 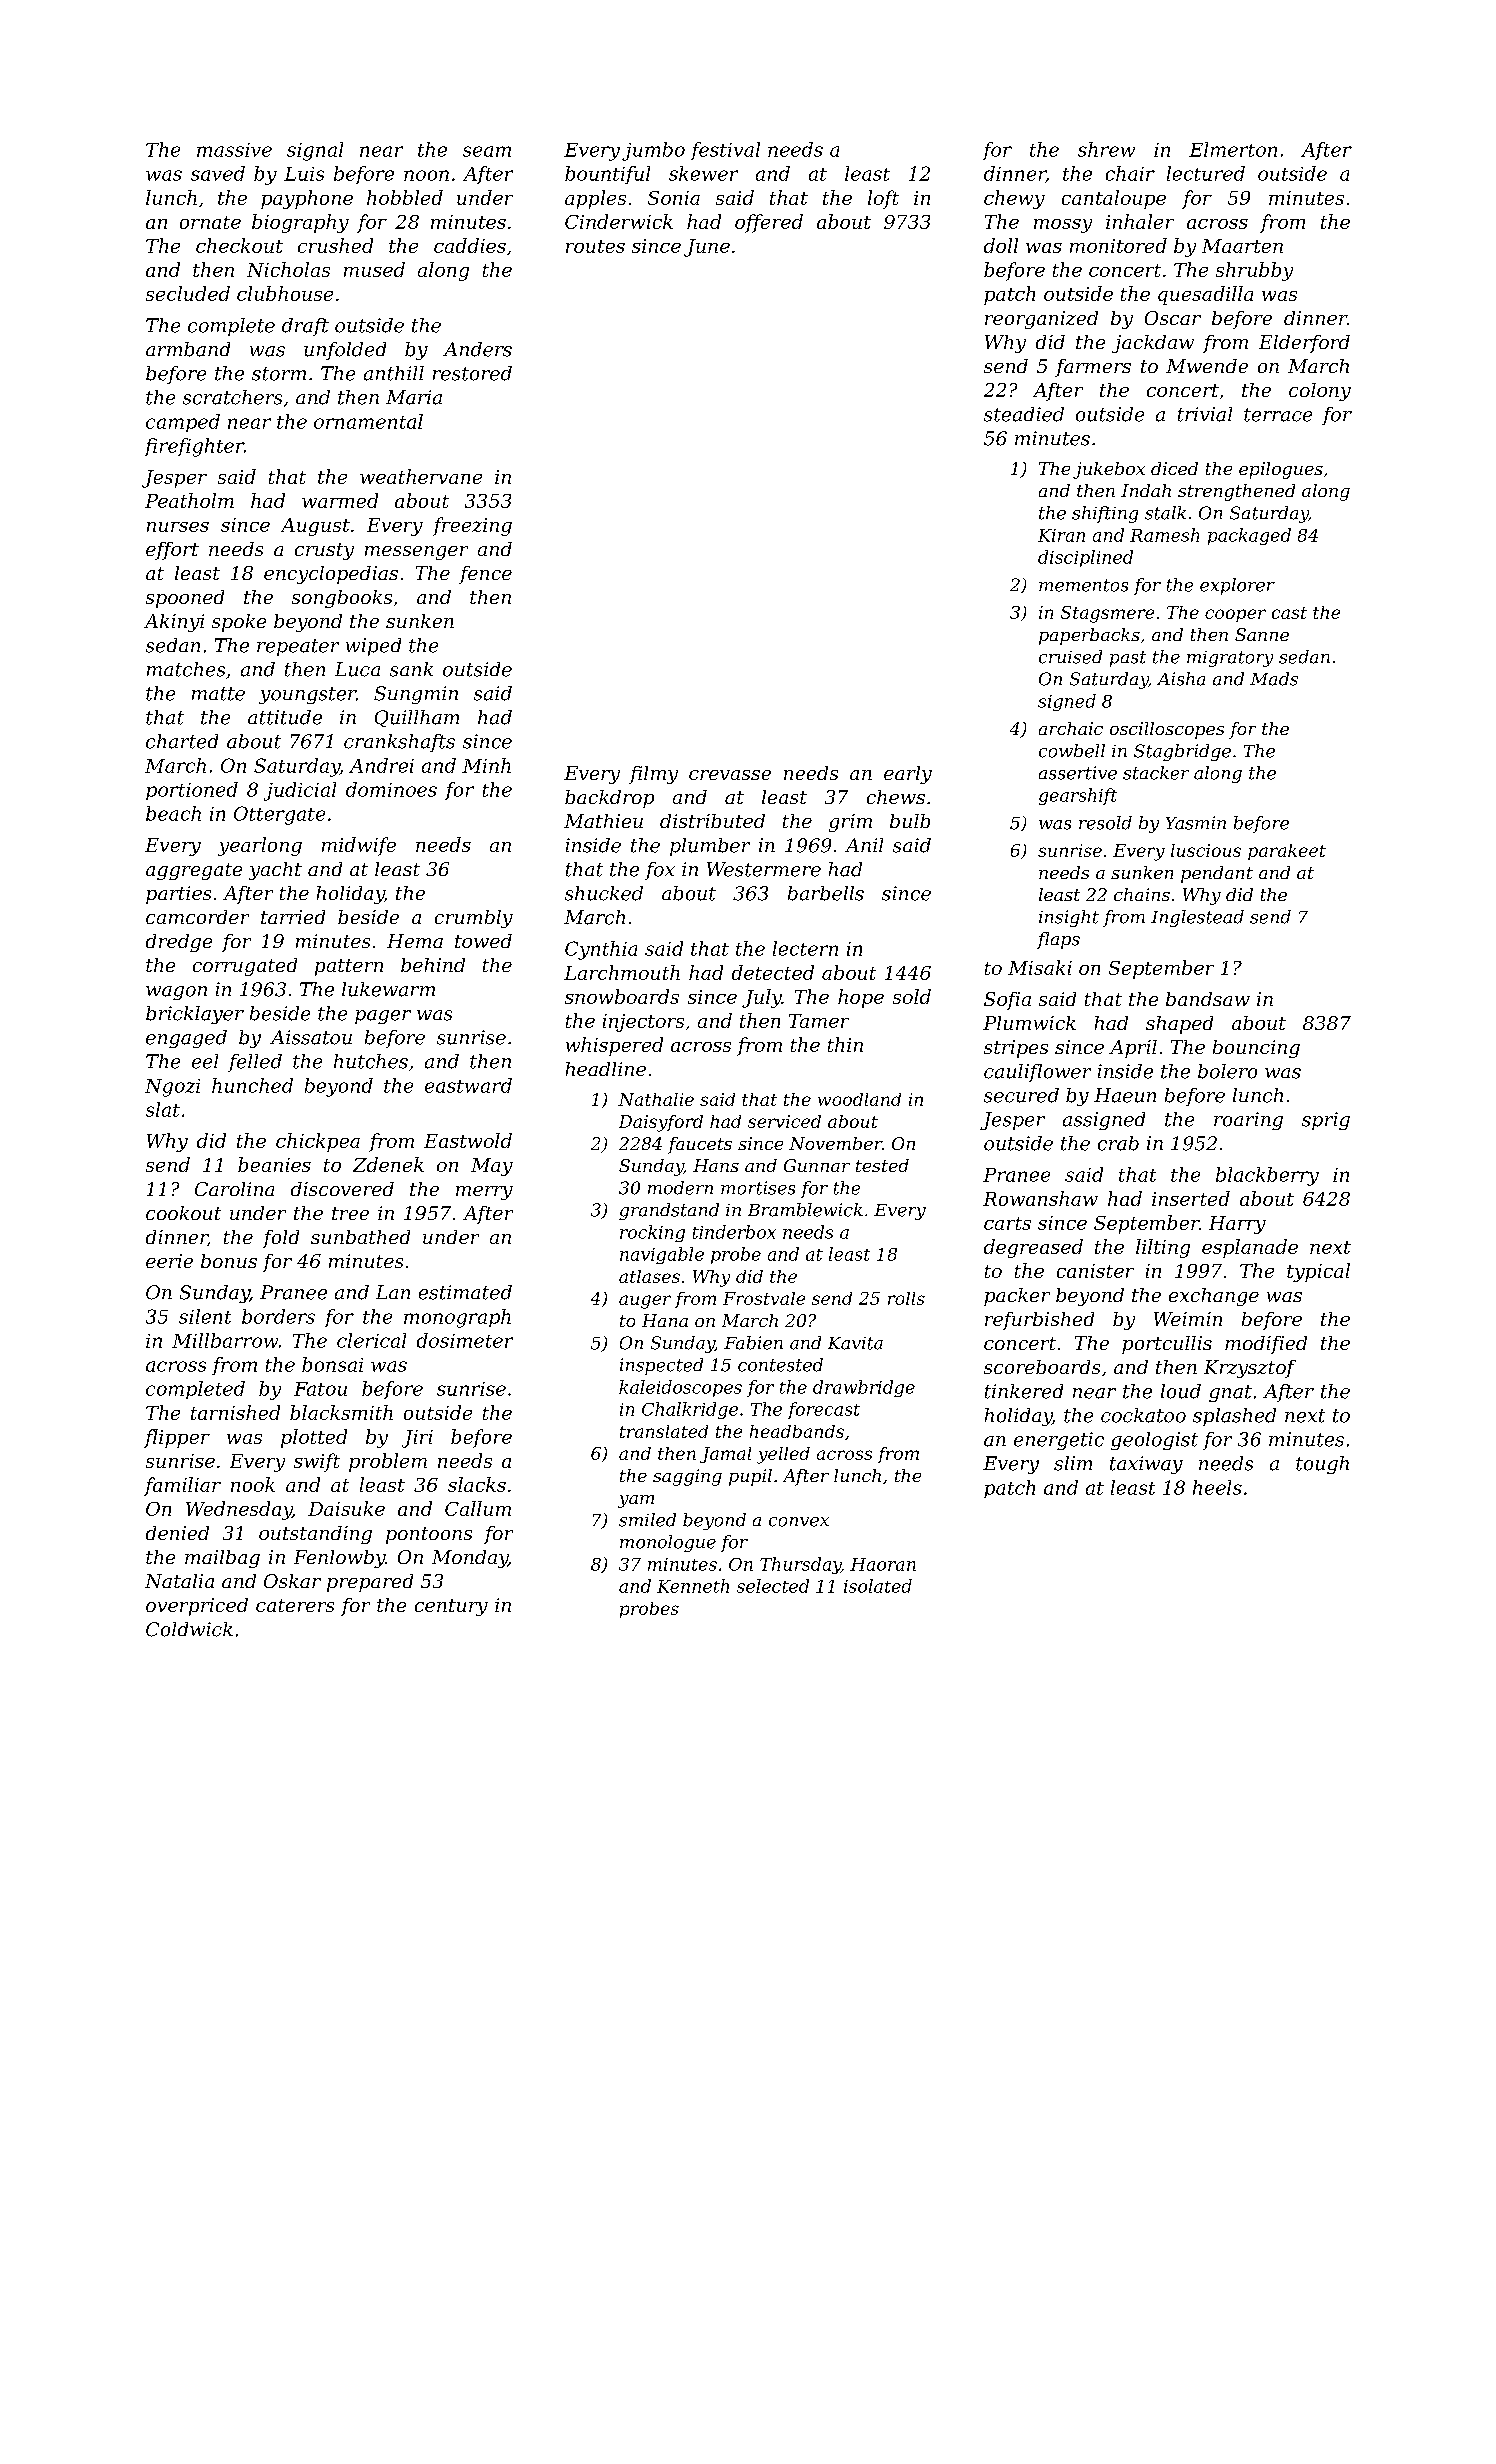 I want to click on Kiran, so click(x=1061, y=535).
